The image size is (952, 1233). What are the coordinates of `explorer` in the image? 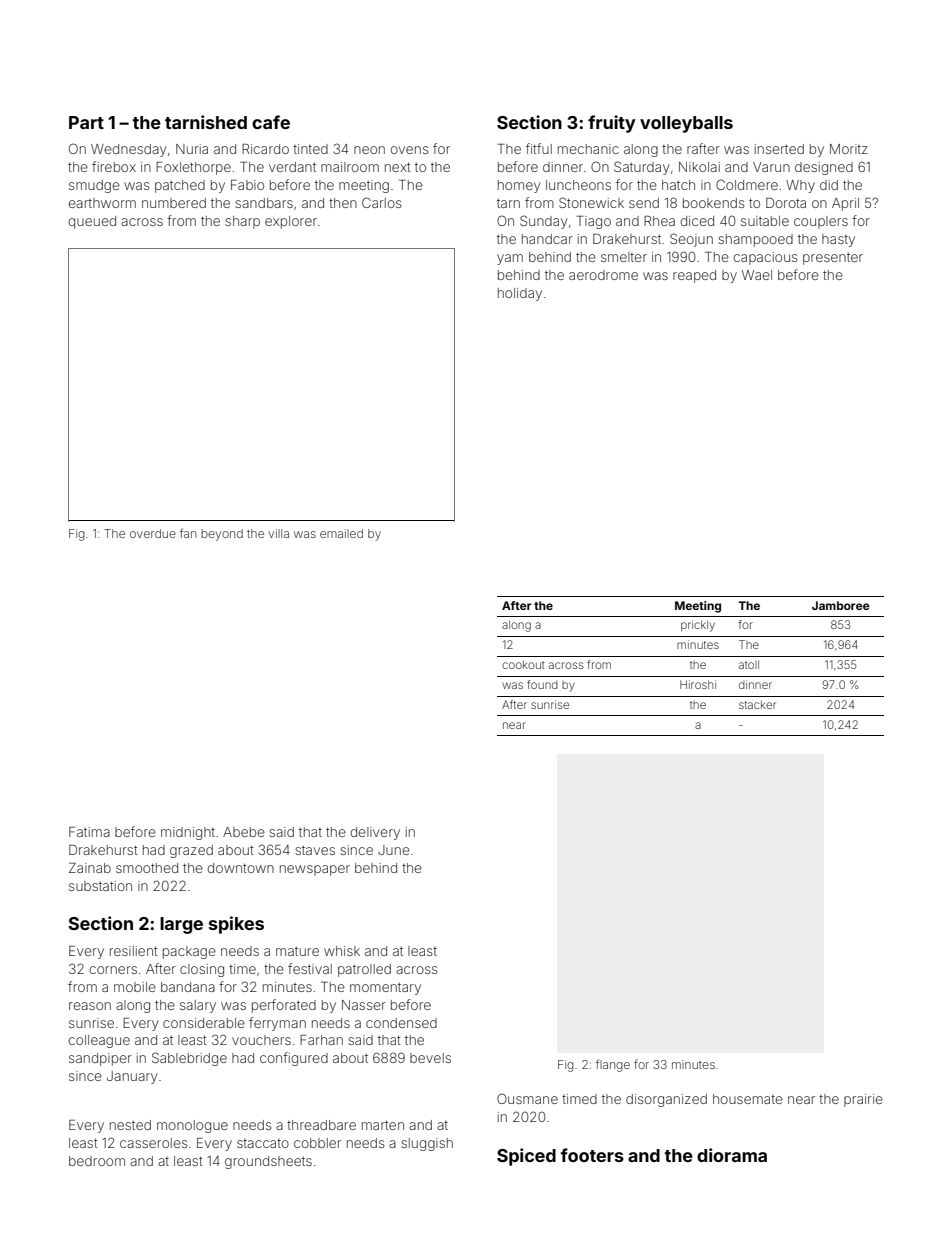 It's located at (291, 222).
